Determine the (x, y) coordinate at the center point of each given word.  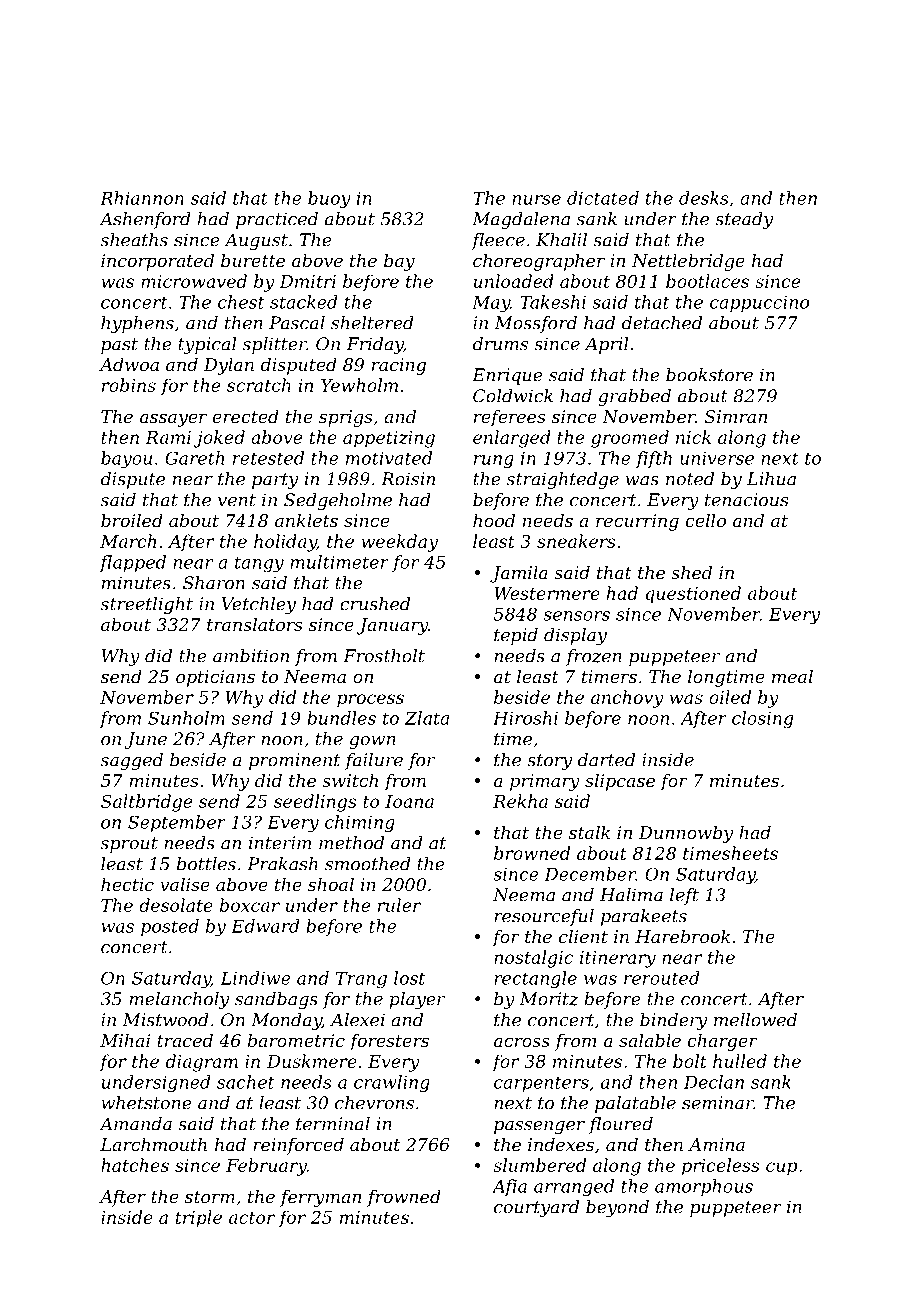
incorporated (157, 262)
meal (792, 676)
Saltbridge (146, 803)
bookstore (709, 375)
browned (532, 853)
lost (409, 978)
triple (199, 1219)
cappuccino (759, 303)
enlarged (512, 439)
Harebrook (682, 936)
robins (129, 385)
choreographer (539, 262)
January (392, 626)
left (684, 896)
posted (170, 927)
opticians (215, 678)
